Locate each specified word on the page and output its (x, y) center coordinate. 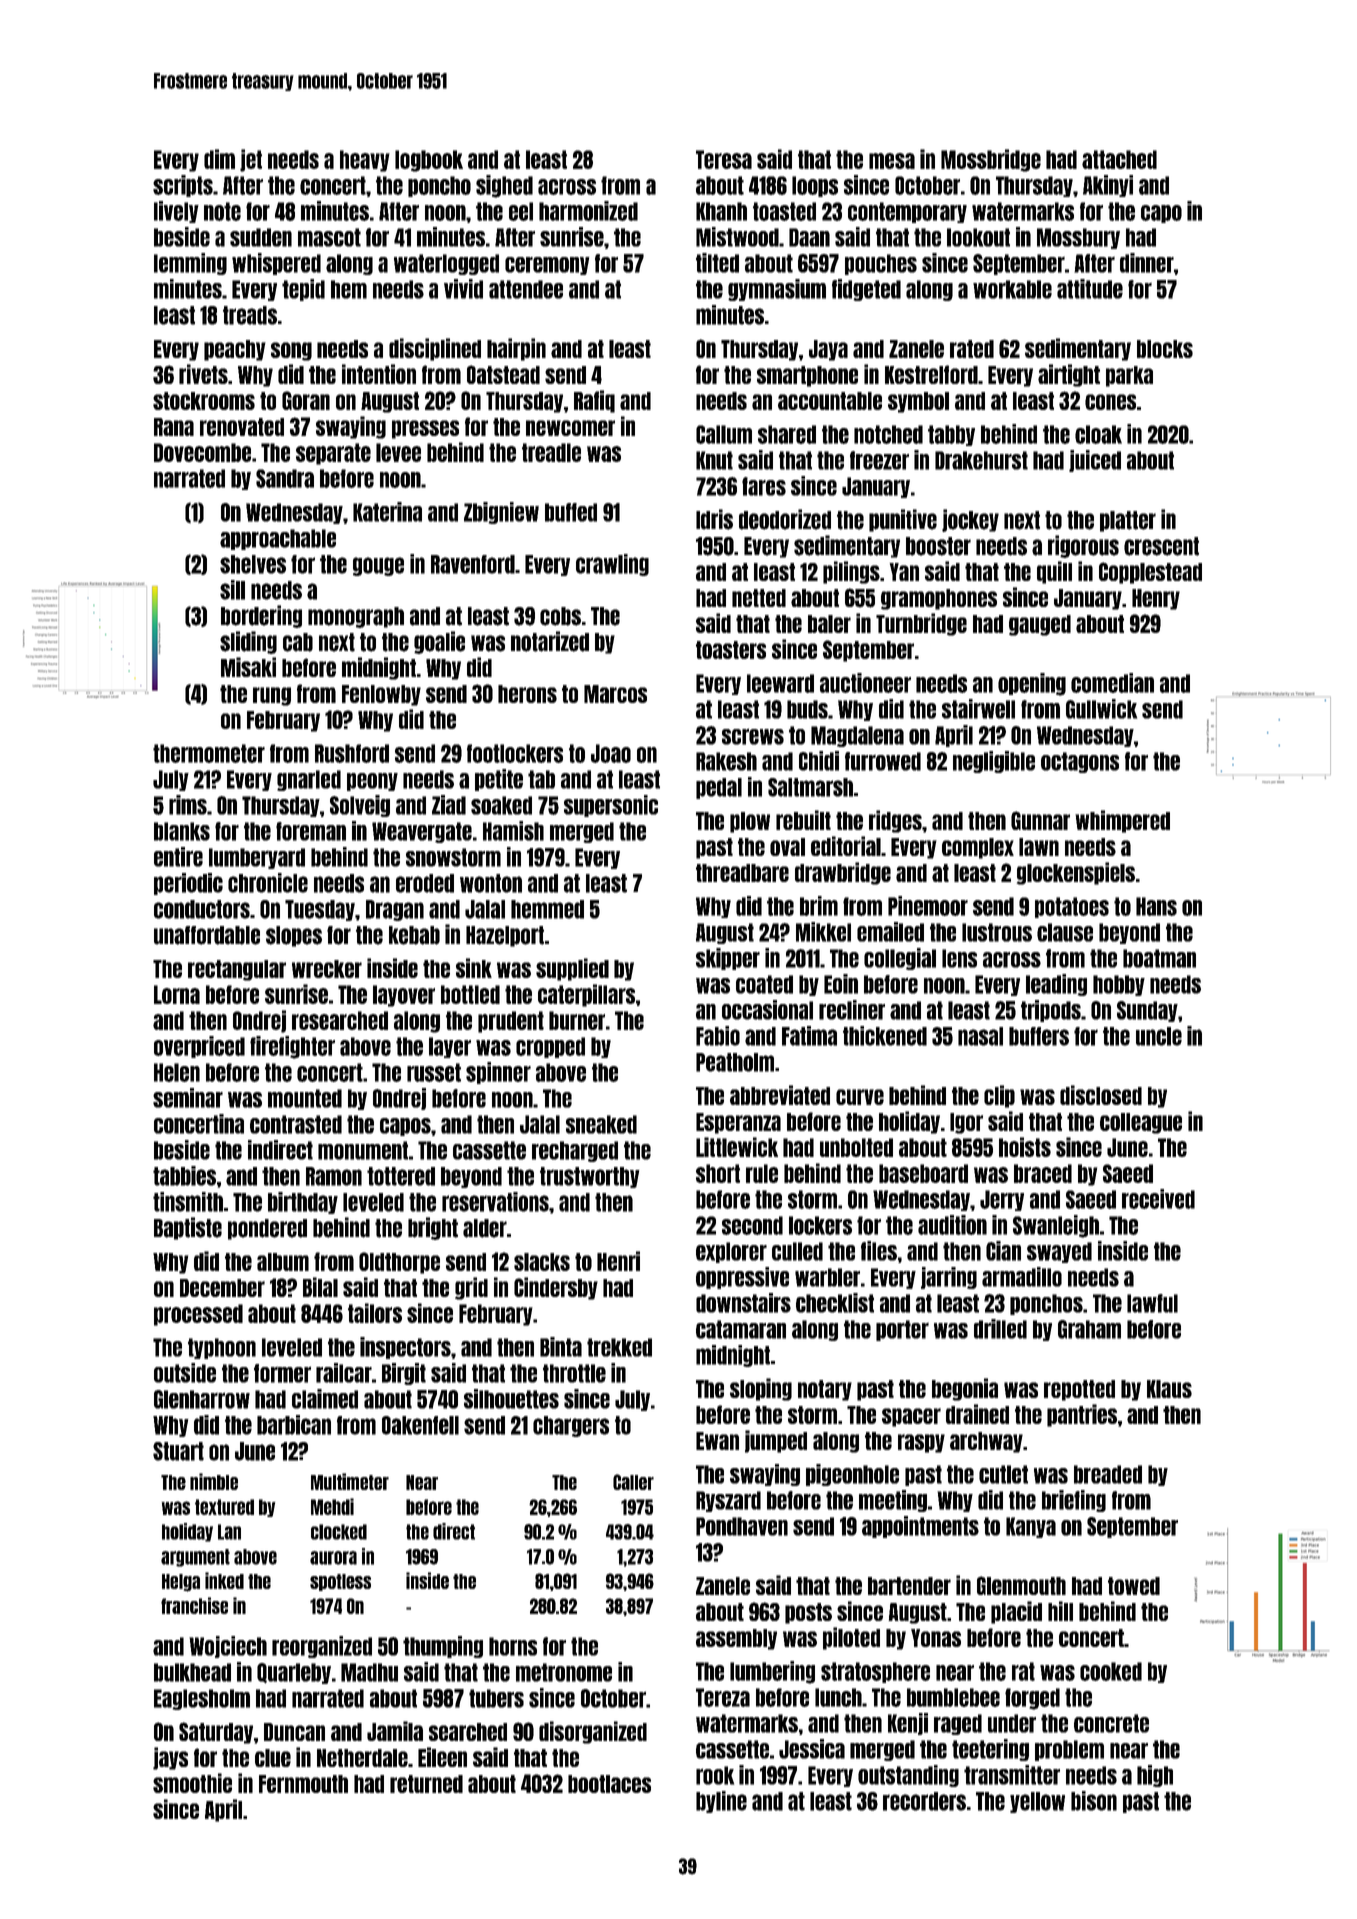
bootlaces (609, 1784)
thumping (443, 1647)
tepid (303, 290)
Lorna (177, 994)
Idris (714, 519)
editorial (846, 846)
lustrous (997, 932)
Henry (1156, 599)
